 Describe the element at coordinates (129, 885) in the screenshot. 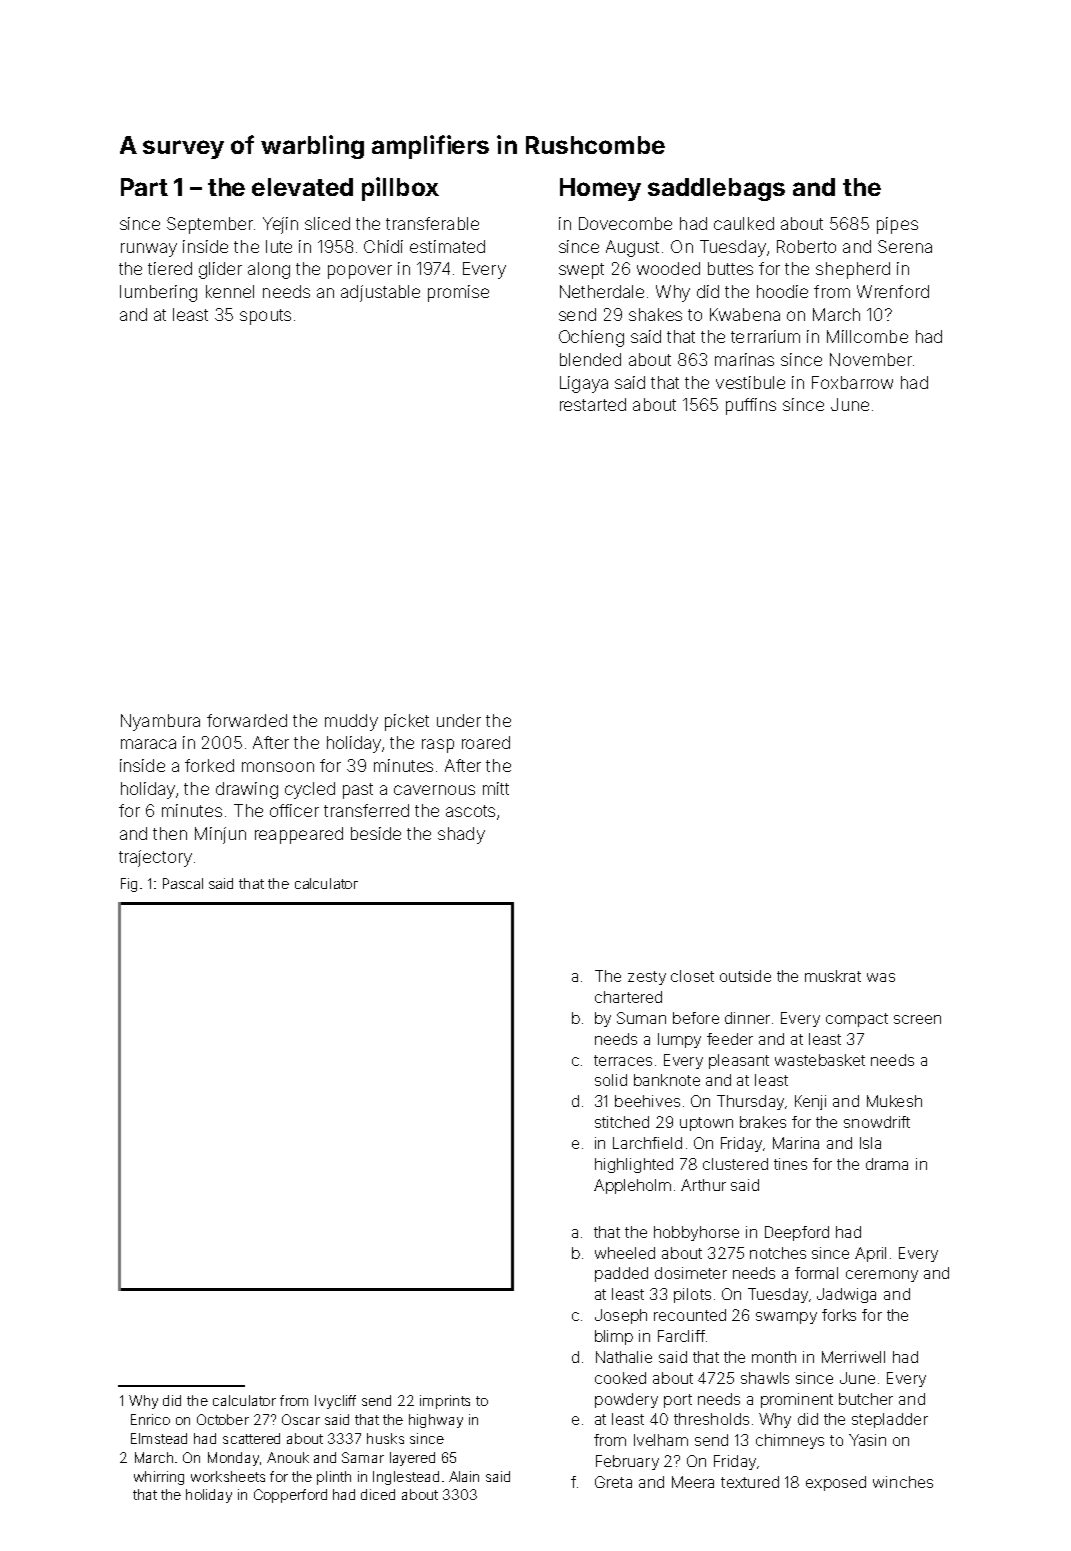

I see `Fig` at that location.
